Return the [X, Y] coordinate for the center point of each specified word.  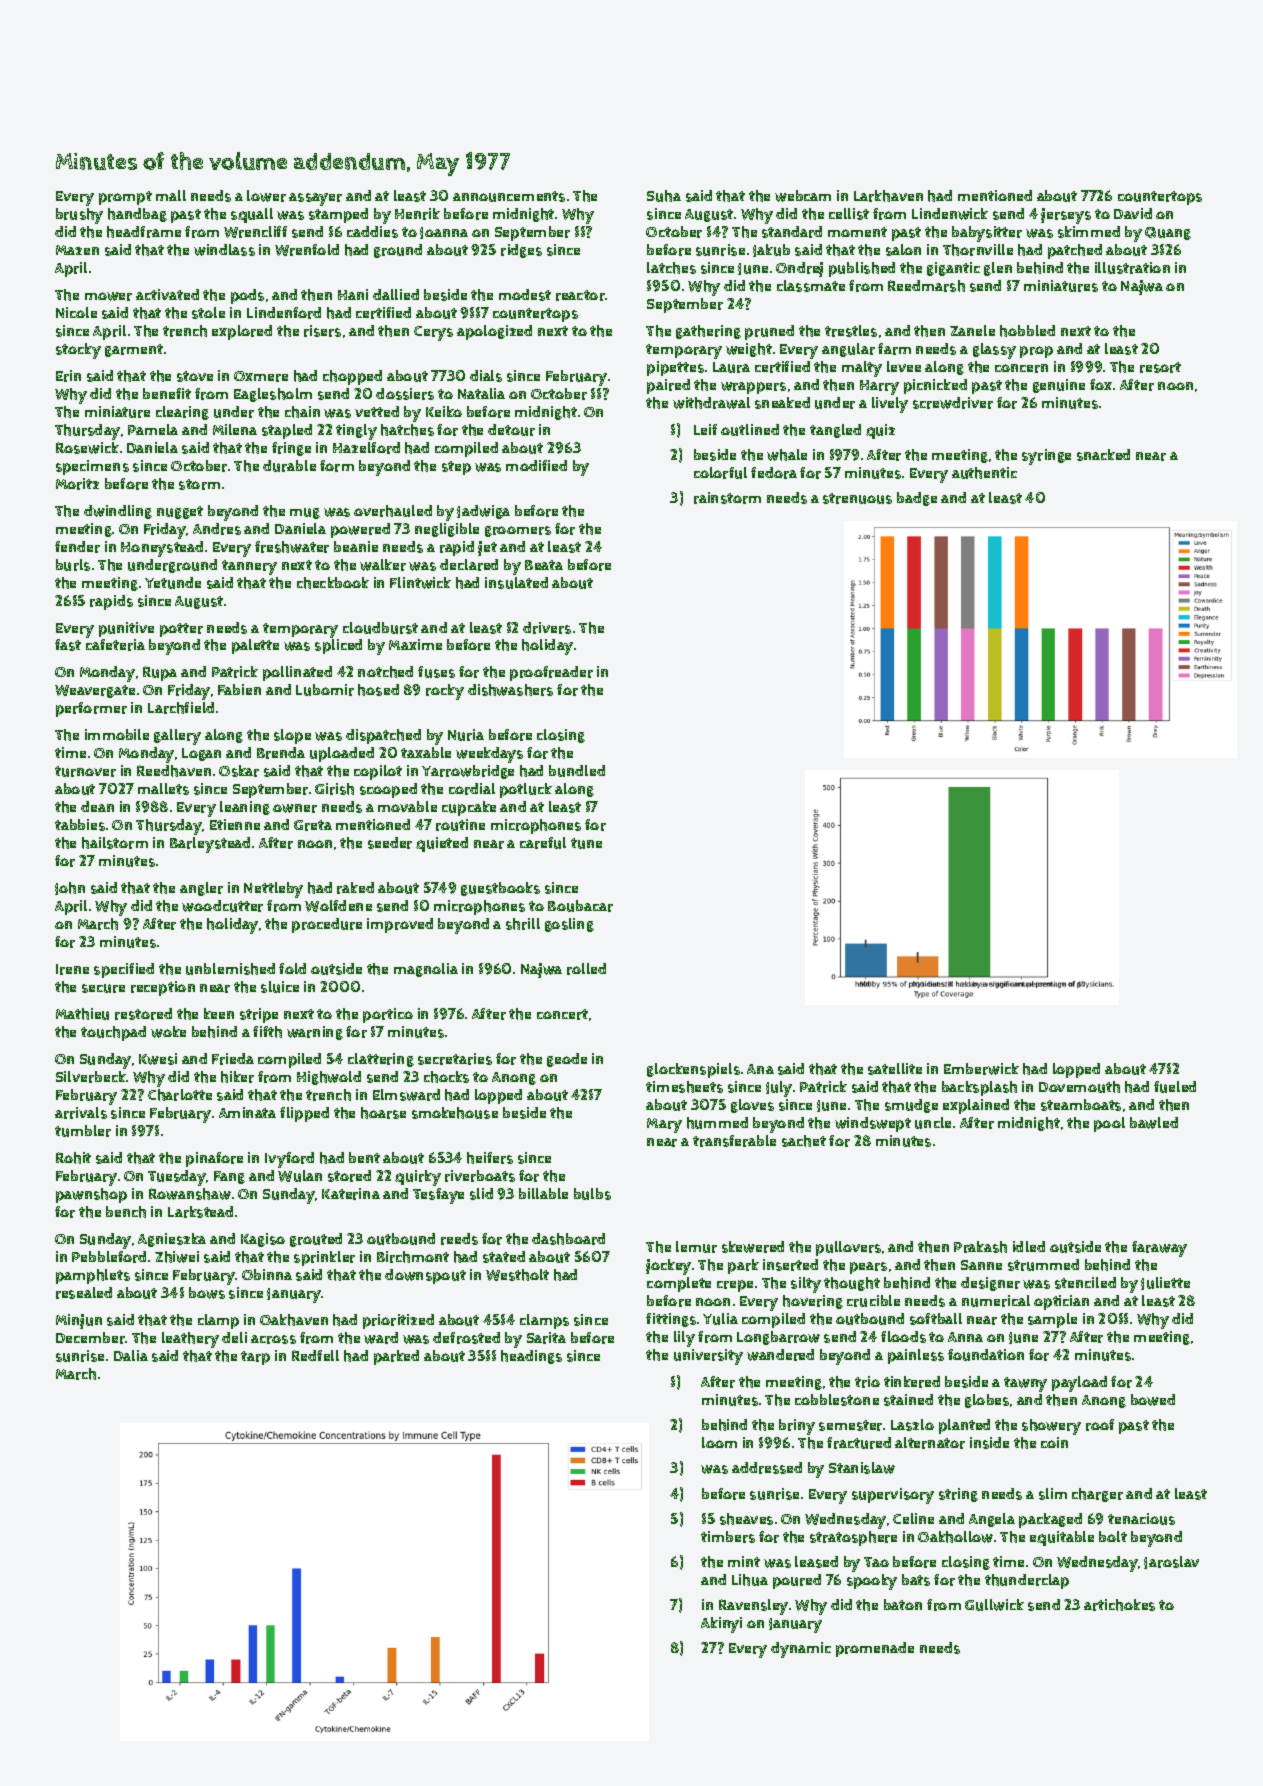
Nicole [76, 312]
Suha [664, 196]
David [1133, 213]
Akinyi [721, 1625]
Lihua [750, 1580]
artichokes [1119, 1605]
